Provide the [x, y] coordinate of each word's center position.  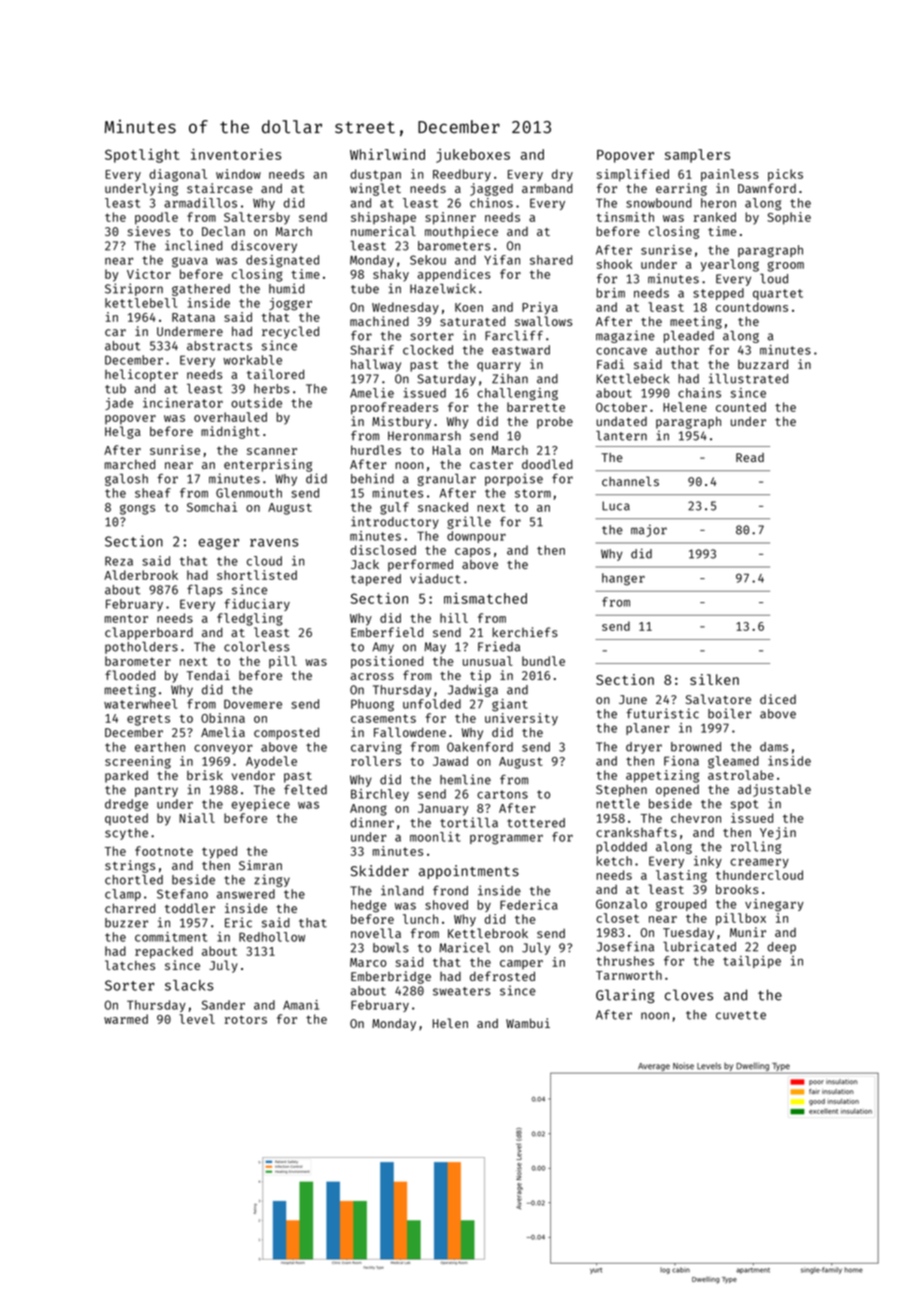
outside [256, 403]
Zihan [510, 378]
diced [778, 699]
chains [699, 393]
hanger [623, 579]
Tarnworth [629, 975]
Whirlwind [387, 154]
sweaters [462, 991]
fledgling [250, 619]
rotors [246, 1019]
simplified [633, 175]
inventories [236, 154]
